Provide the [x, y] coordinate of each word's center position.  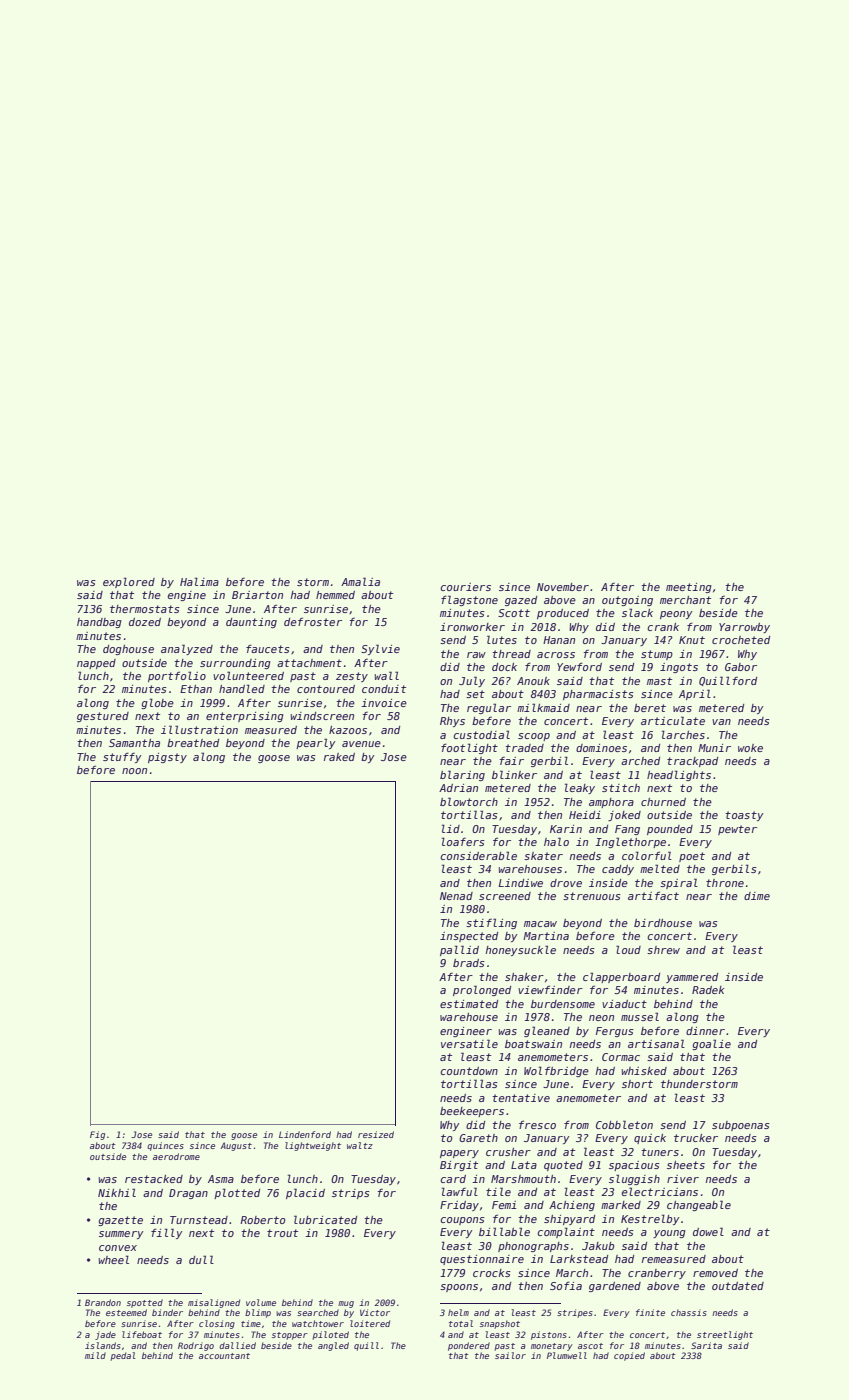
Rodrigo [196, 1346]
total [461, 1323]
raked [339, 757]
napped [96, 664]
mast [659, 681]
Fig [97, 1135]
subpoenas [741, 1126]
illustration [199, 729]
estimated [469, 1004]
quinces [165, 1146]
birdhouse [663, 923]
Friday [459, 1206]
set [475, 694]
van [721, 722]
